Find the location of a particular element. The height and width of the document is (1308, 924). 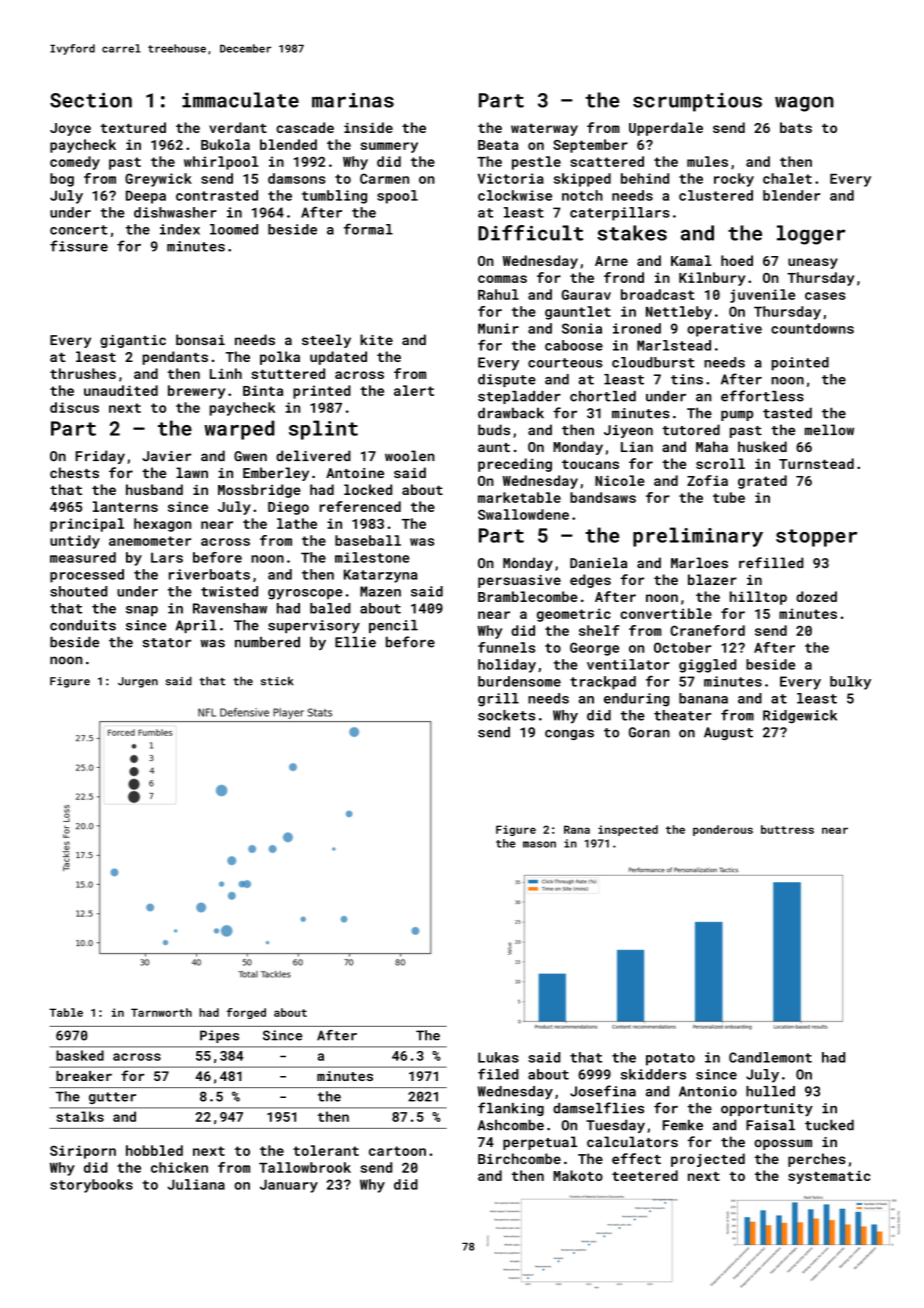

snap is located at coordinates (142, 611).
